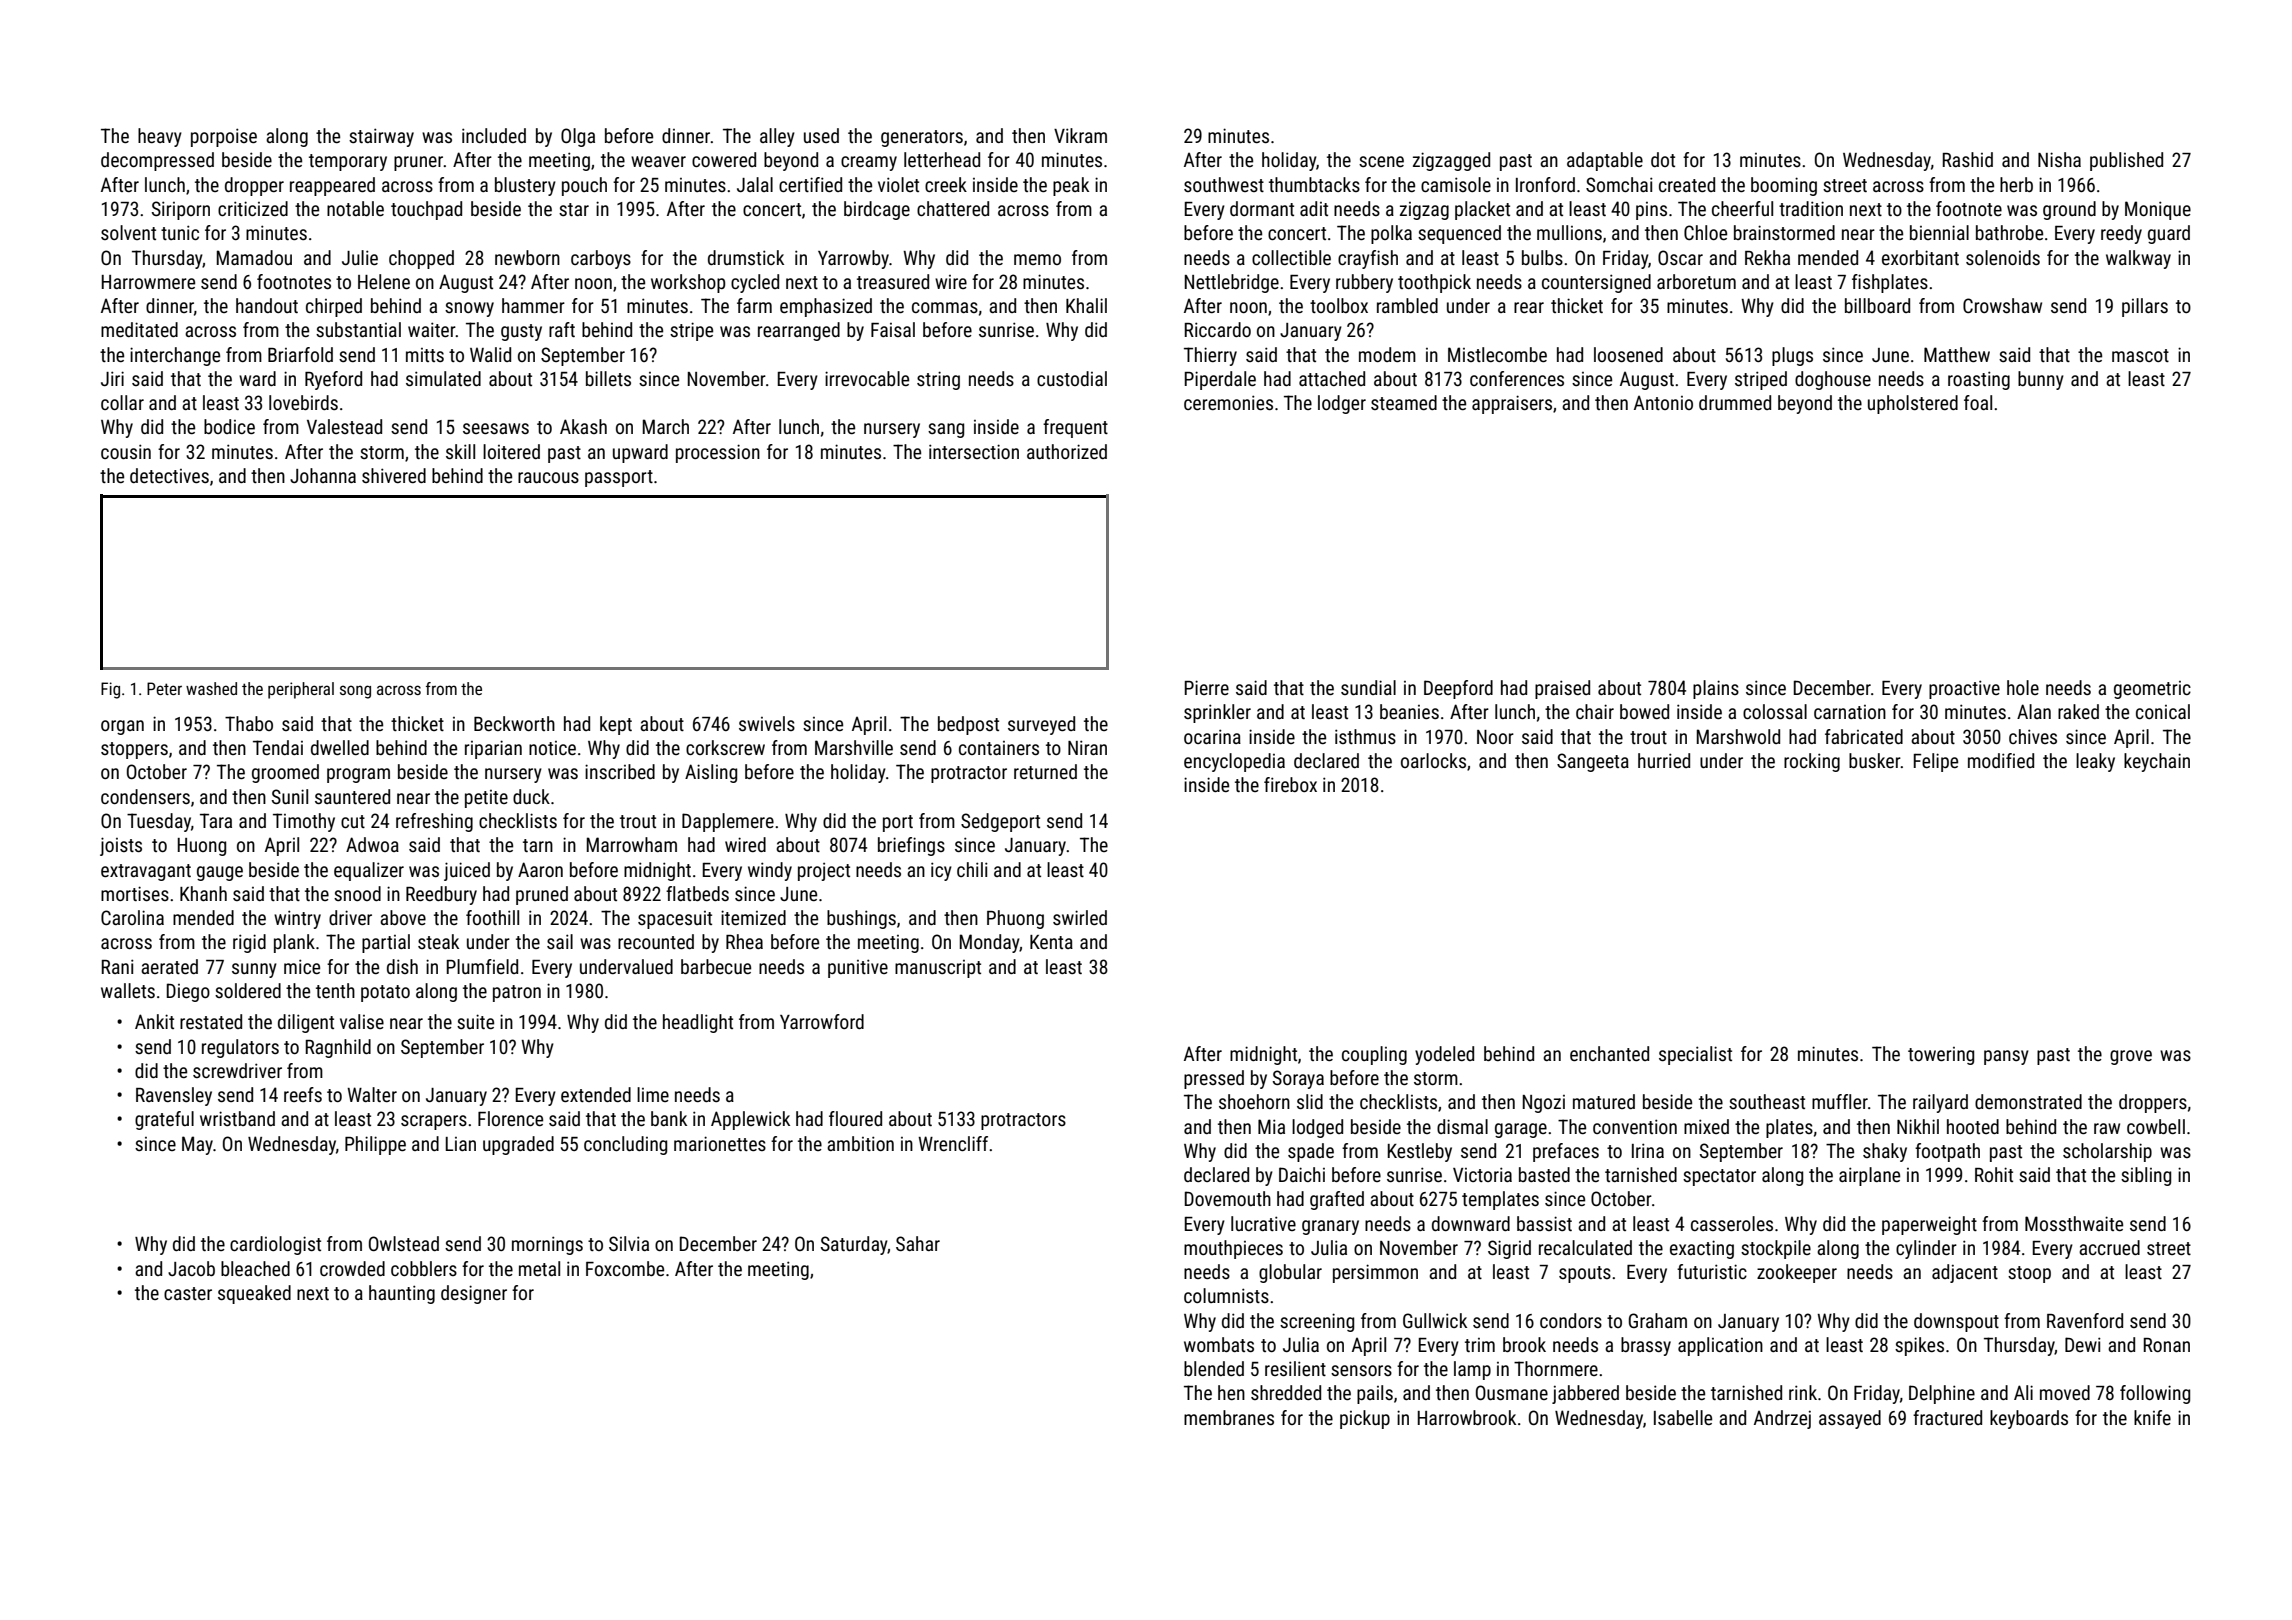  Describe the element at coordinates (254, 1294) in the screenshot. I see `squeaked` at that location.
